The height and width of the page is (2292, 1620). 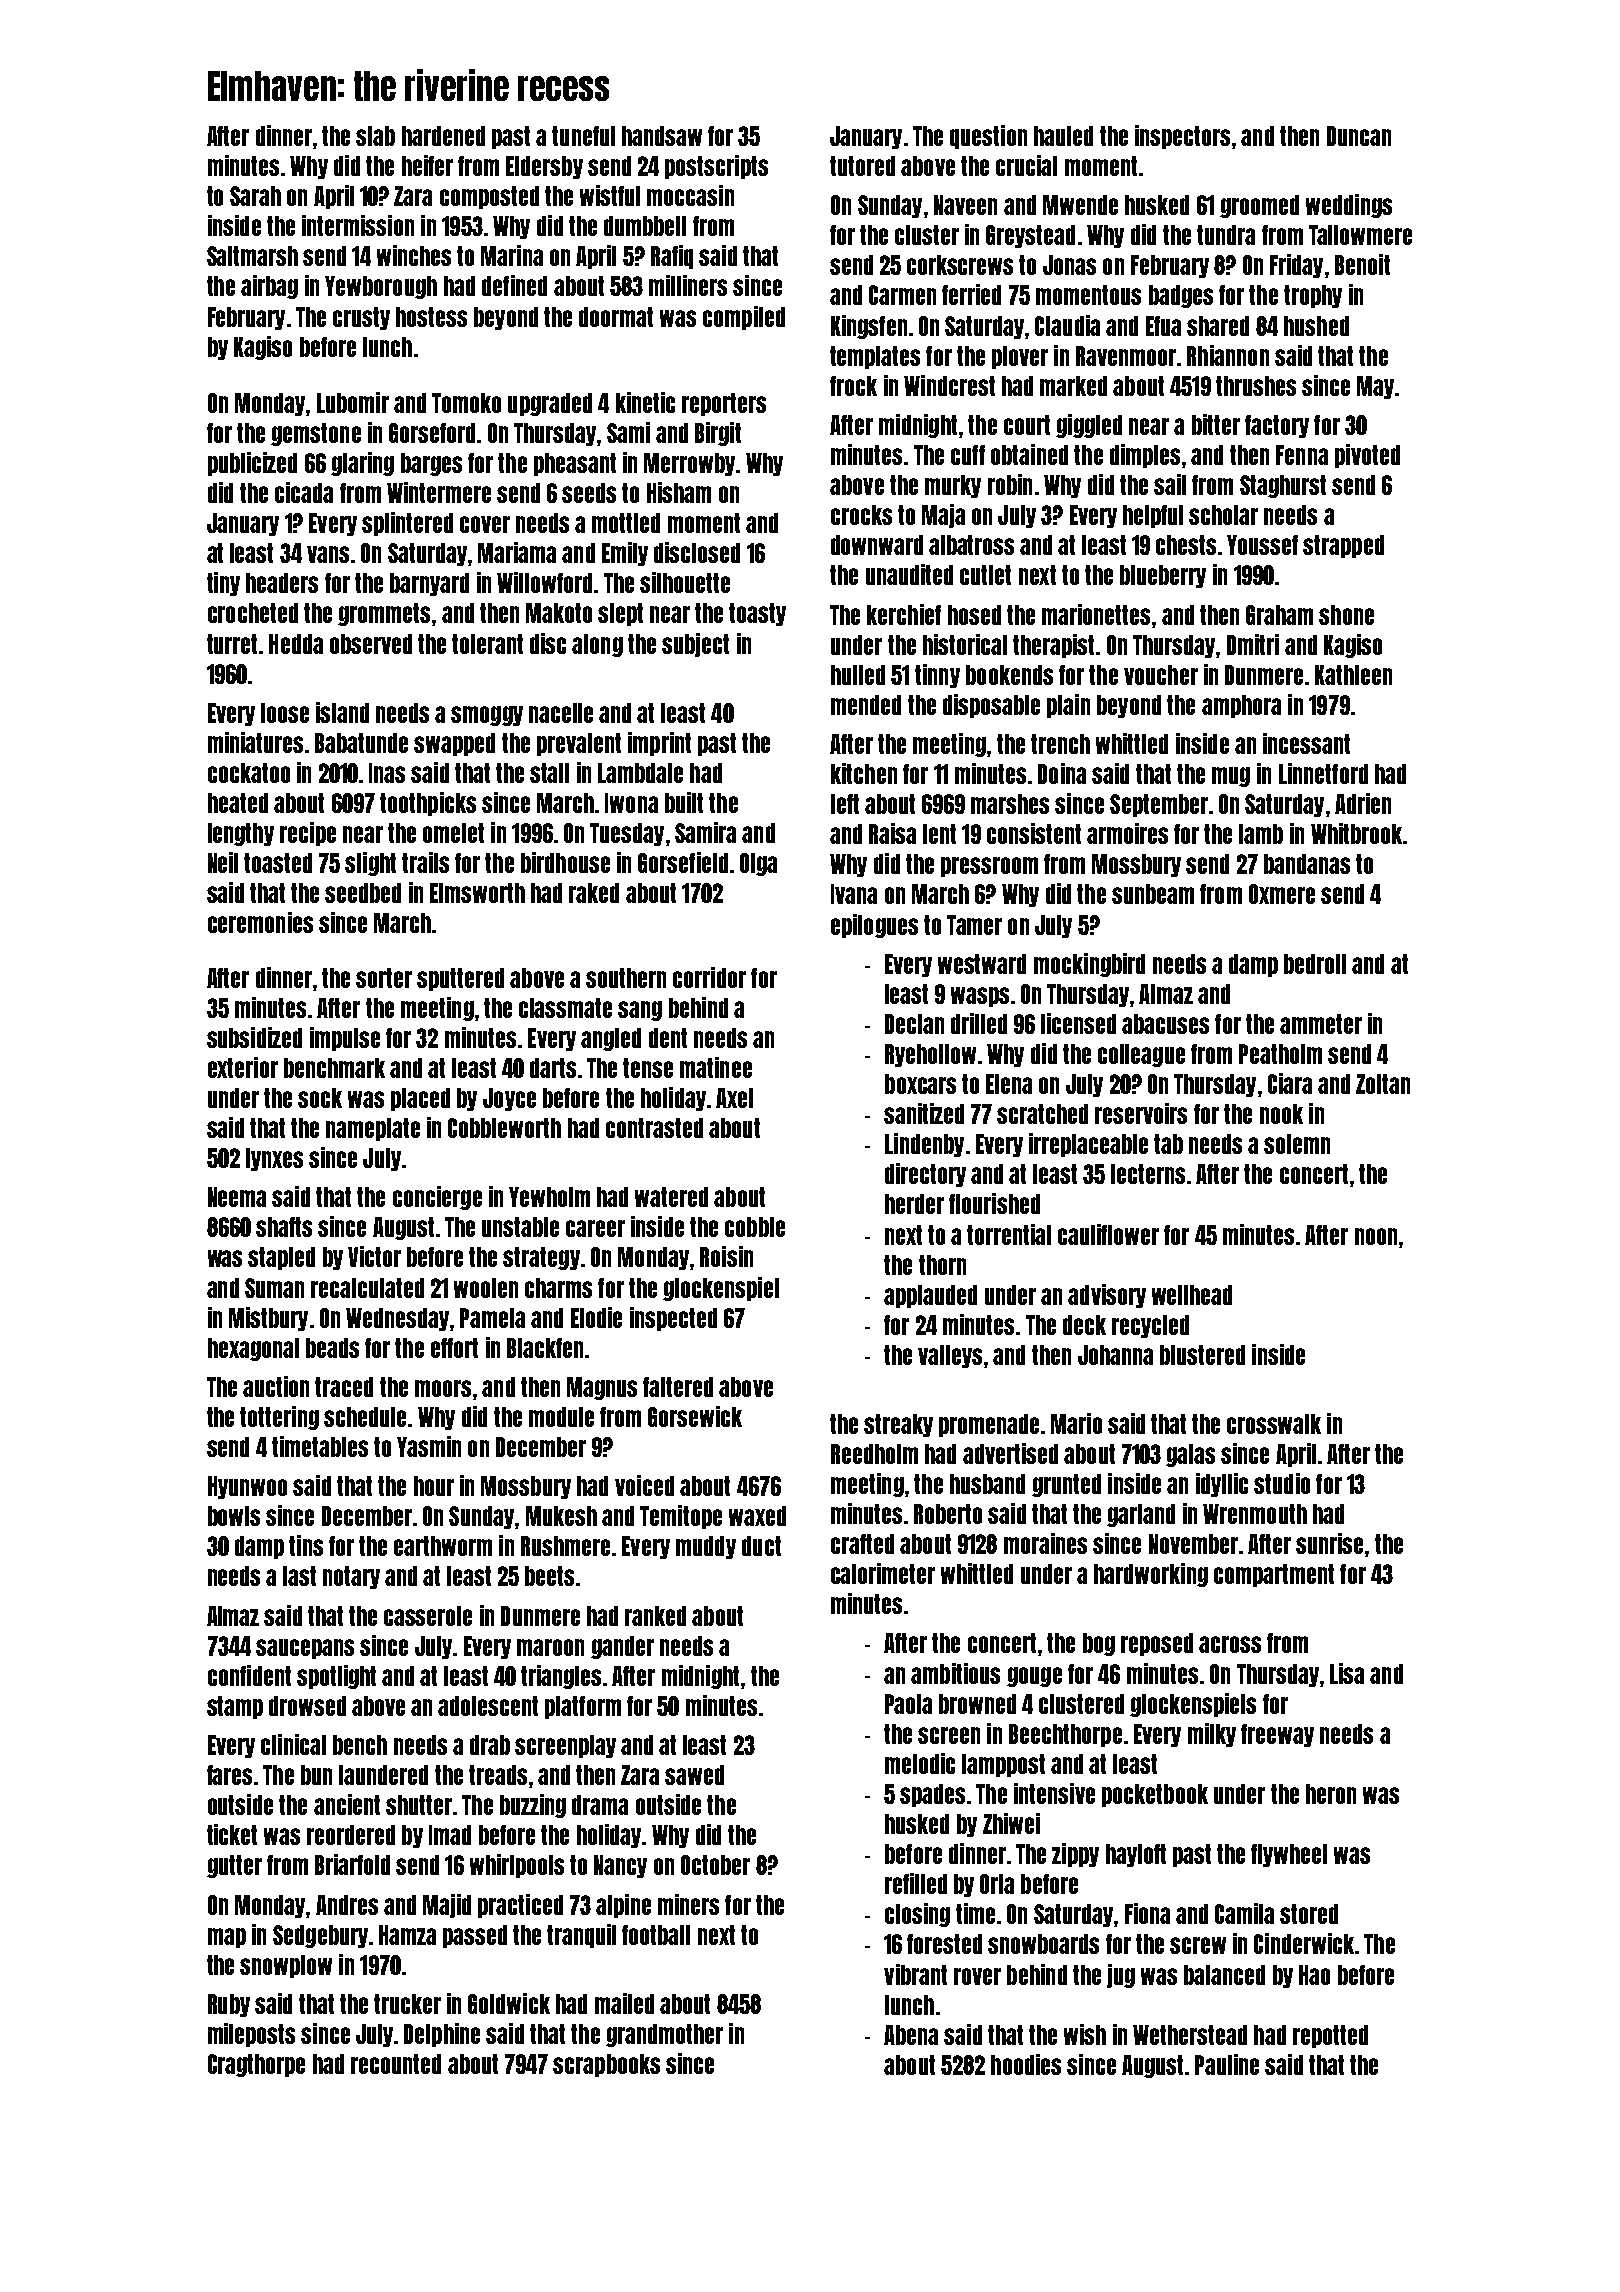 I want to click on Whitbrook, so click(x=1356, y=833).
